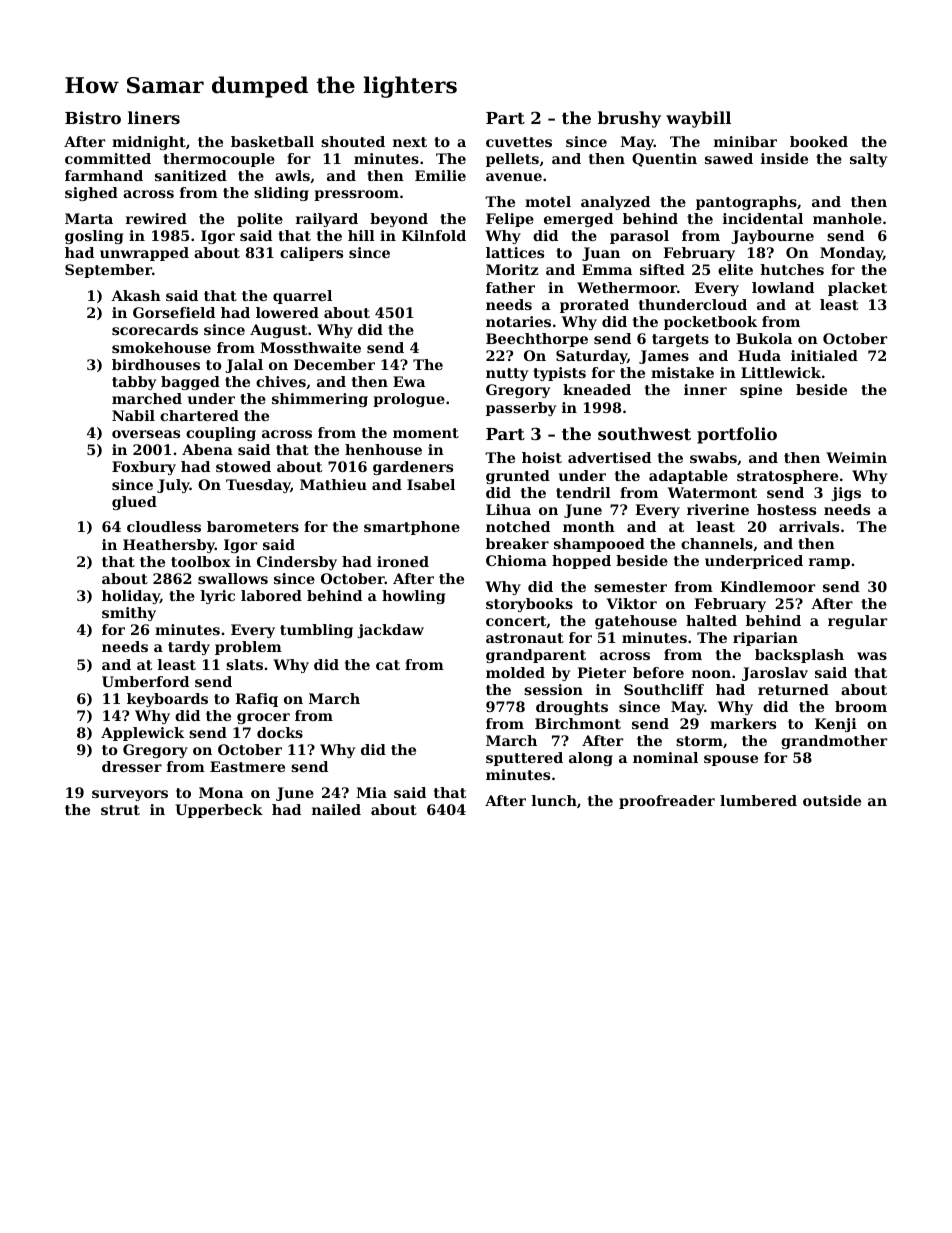 This screenshot has width=952, height=1233. What do you see at coordinates (834, 742) in the screenshot?
I see `grandmother` at bounding box center [834, 742].
